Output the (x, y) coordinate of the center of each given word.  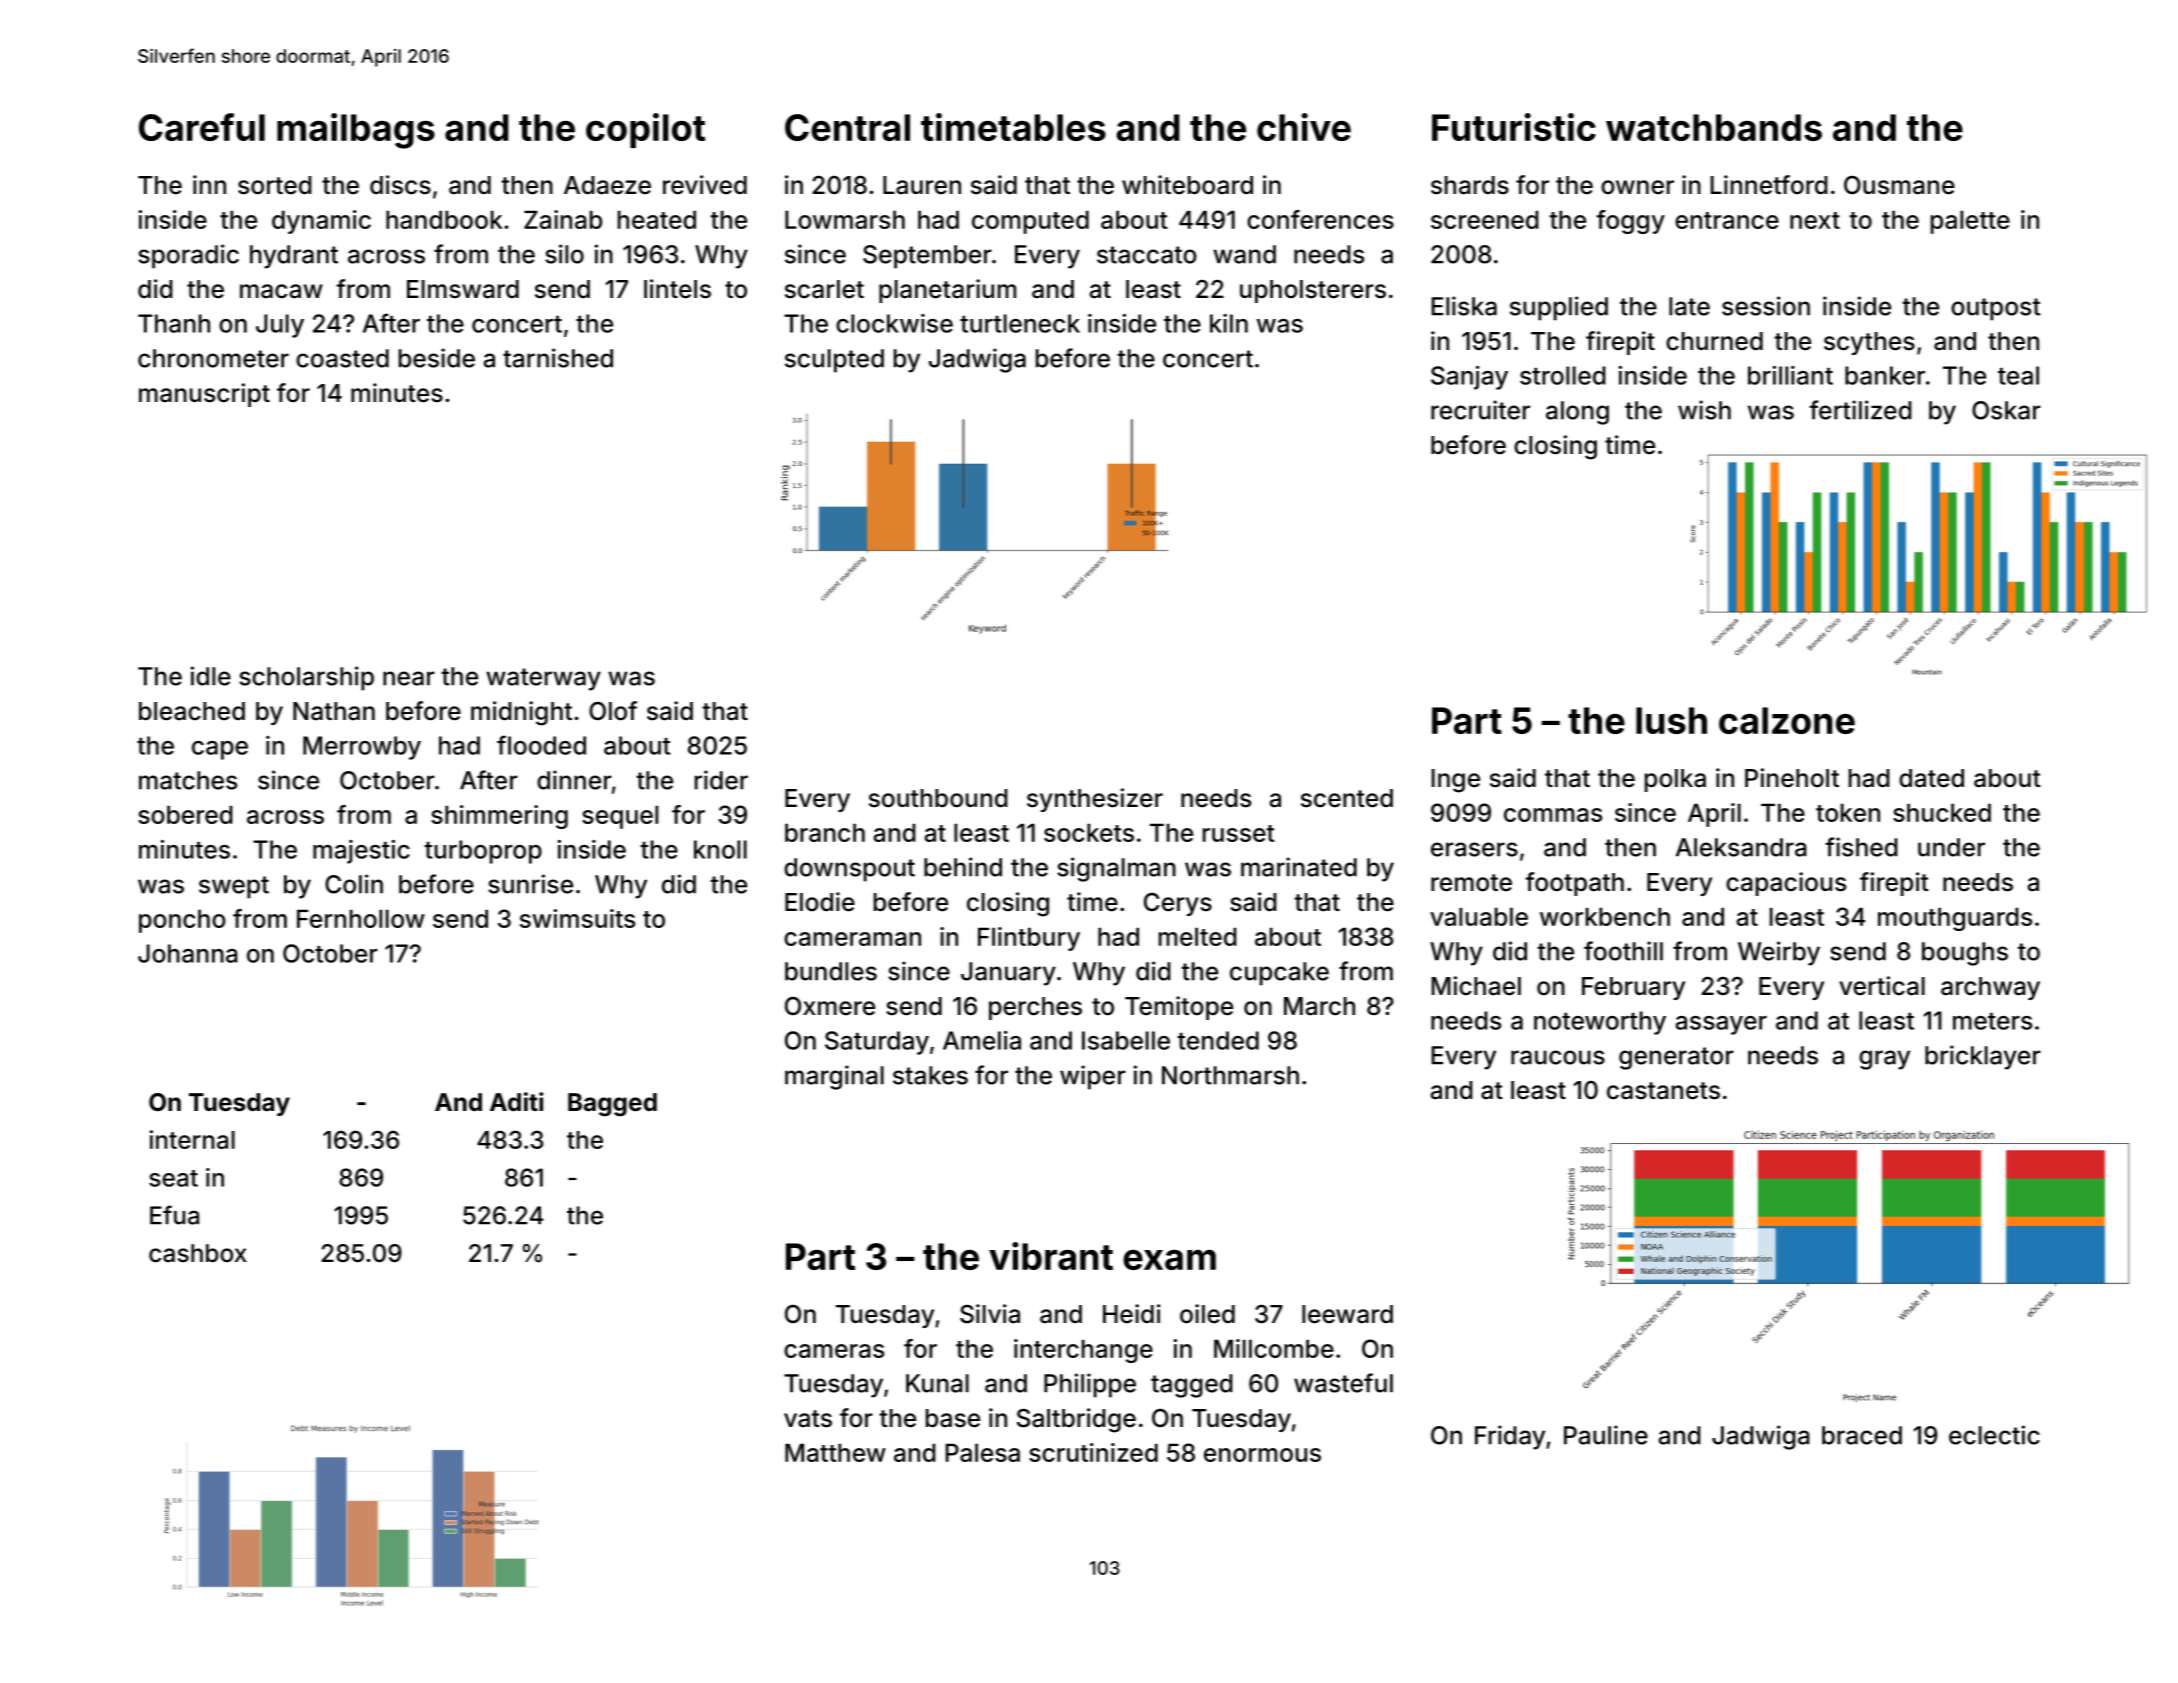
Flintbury (1029, 939)
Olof (613, 711)
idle (211, 676)
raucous (1558, 1057)
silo (564, 254)
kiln (1229, 323)
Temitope (1179, 1008)
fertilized (1860, 410)
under (1951, 847)
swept (234, 887)
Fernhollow (361, 918)
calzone (1787, 720)
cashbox (198, 1253)
